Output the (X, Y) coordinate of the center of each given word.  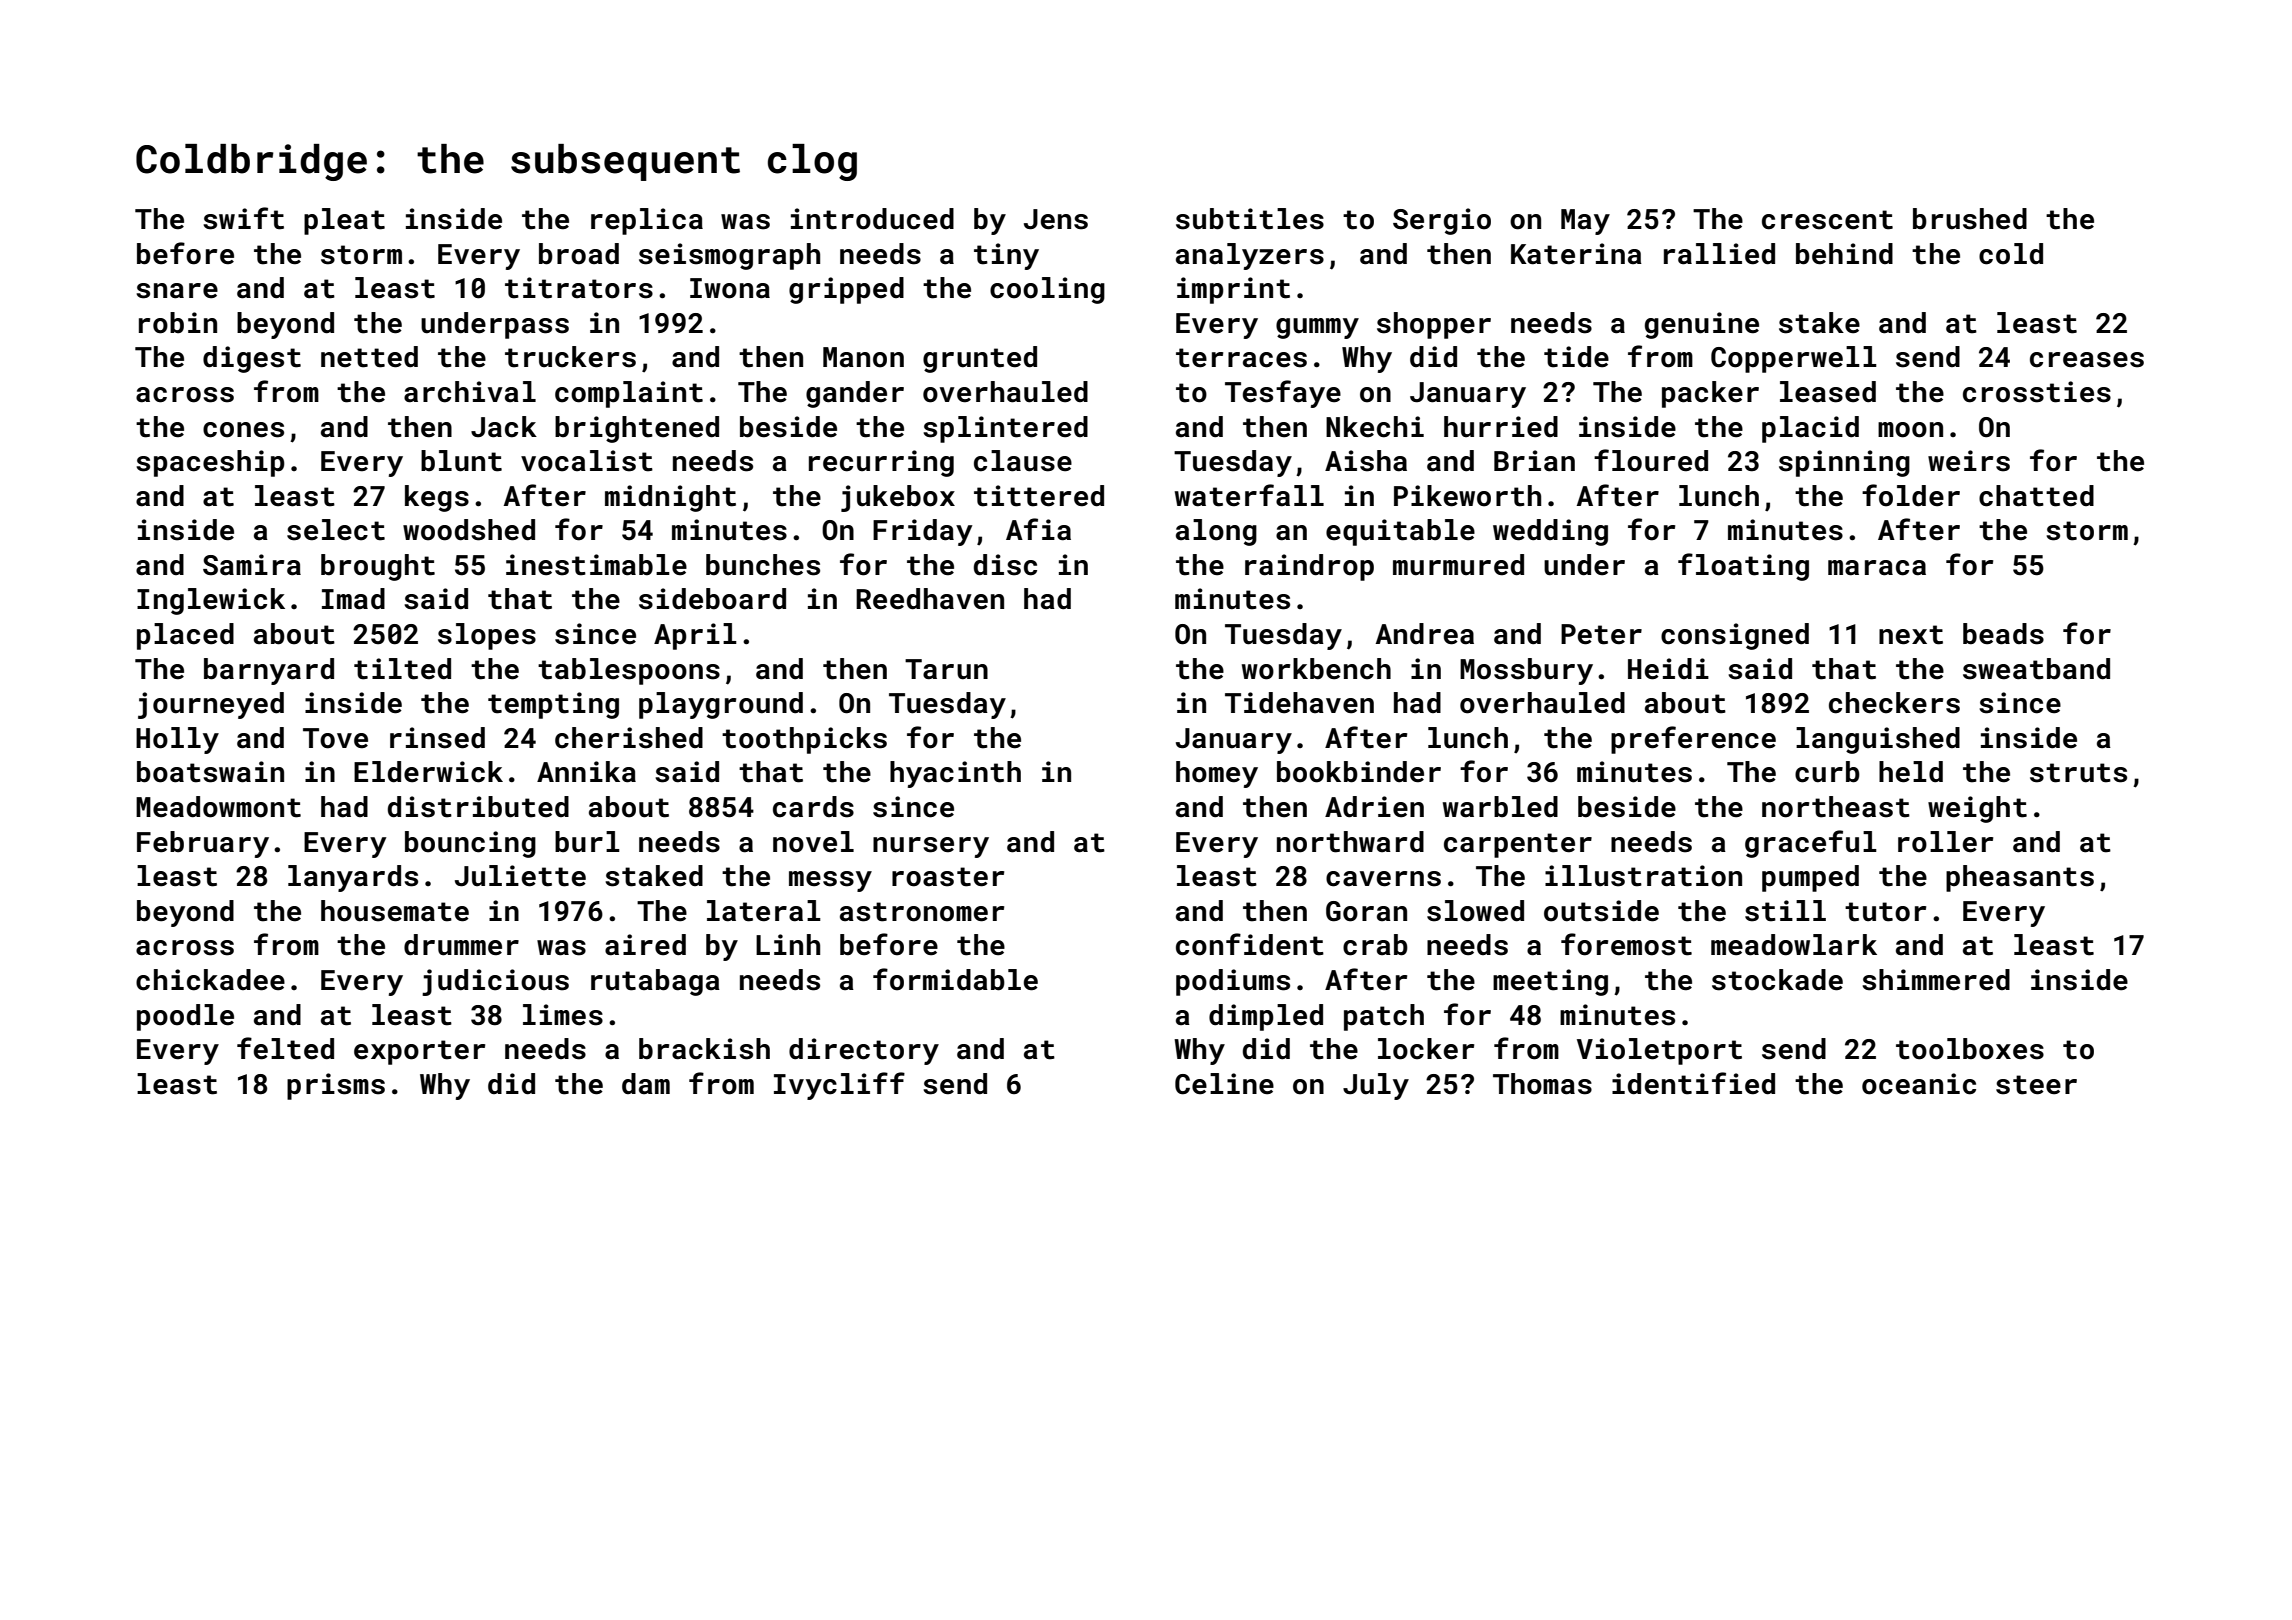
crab (1375, 945)
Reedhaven (930, 599)
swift (243, 218)
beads (2003, 634)
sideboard (712, 599)
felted (285, 1048)
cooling (1047, 290)
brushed (1970, 219)
